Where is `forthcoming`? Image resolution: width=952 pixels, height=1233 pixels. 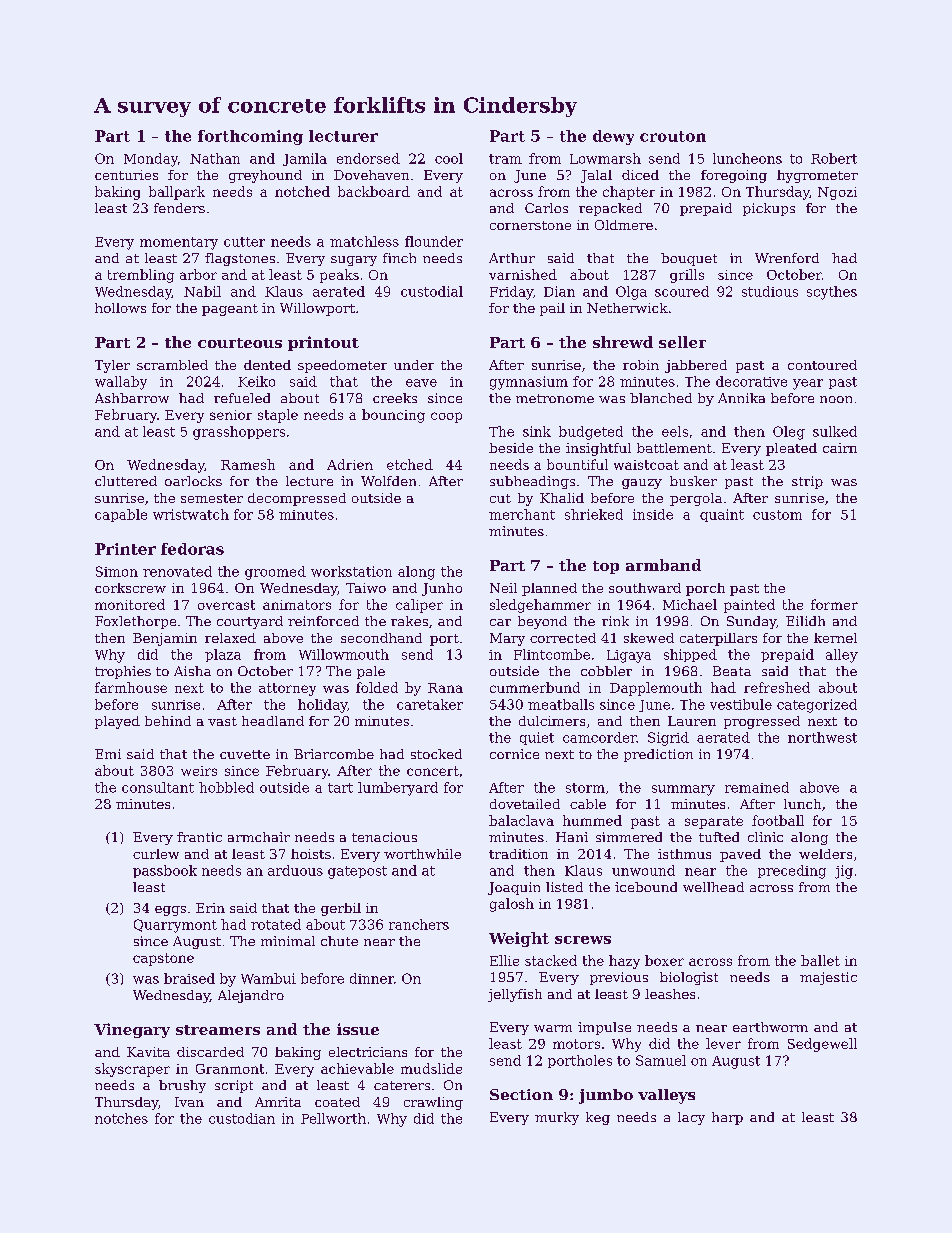 forthcoming is located at coordinates (250, 137).
